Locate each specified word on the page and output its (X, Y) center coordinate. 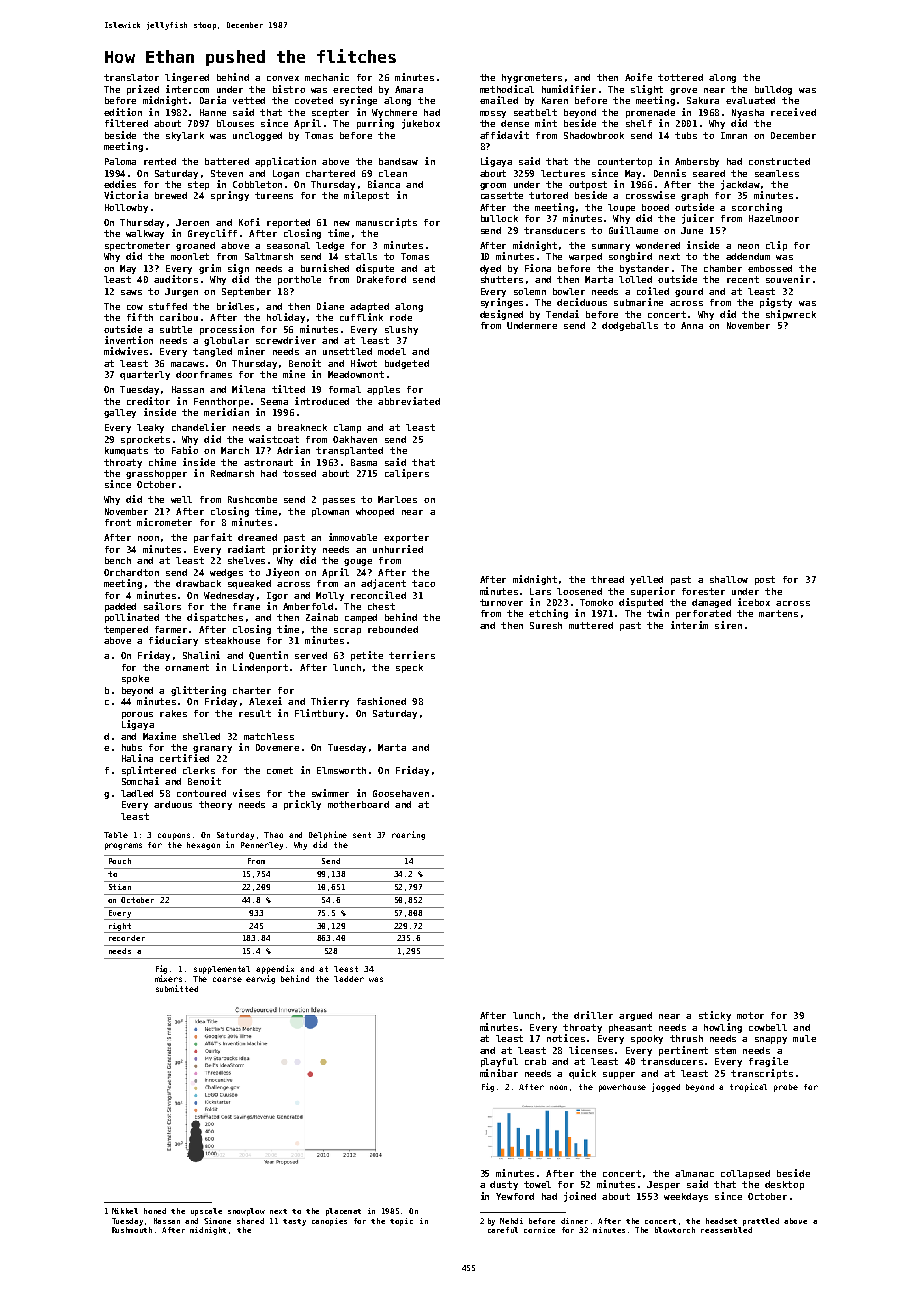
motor (750, 1015)
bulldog (773, 90)
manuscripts (386, 223)
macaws (187, 364)
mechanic (327, 77)
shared (250, 1221)
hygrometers (532, 78)
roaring (408, 835)
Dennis (670, 173)
